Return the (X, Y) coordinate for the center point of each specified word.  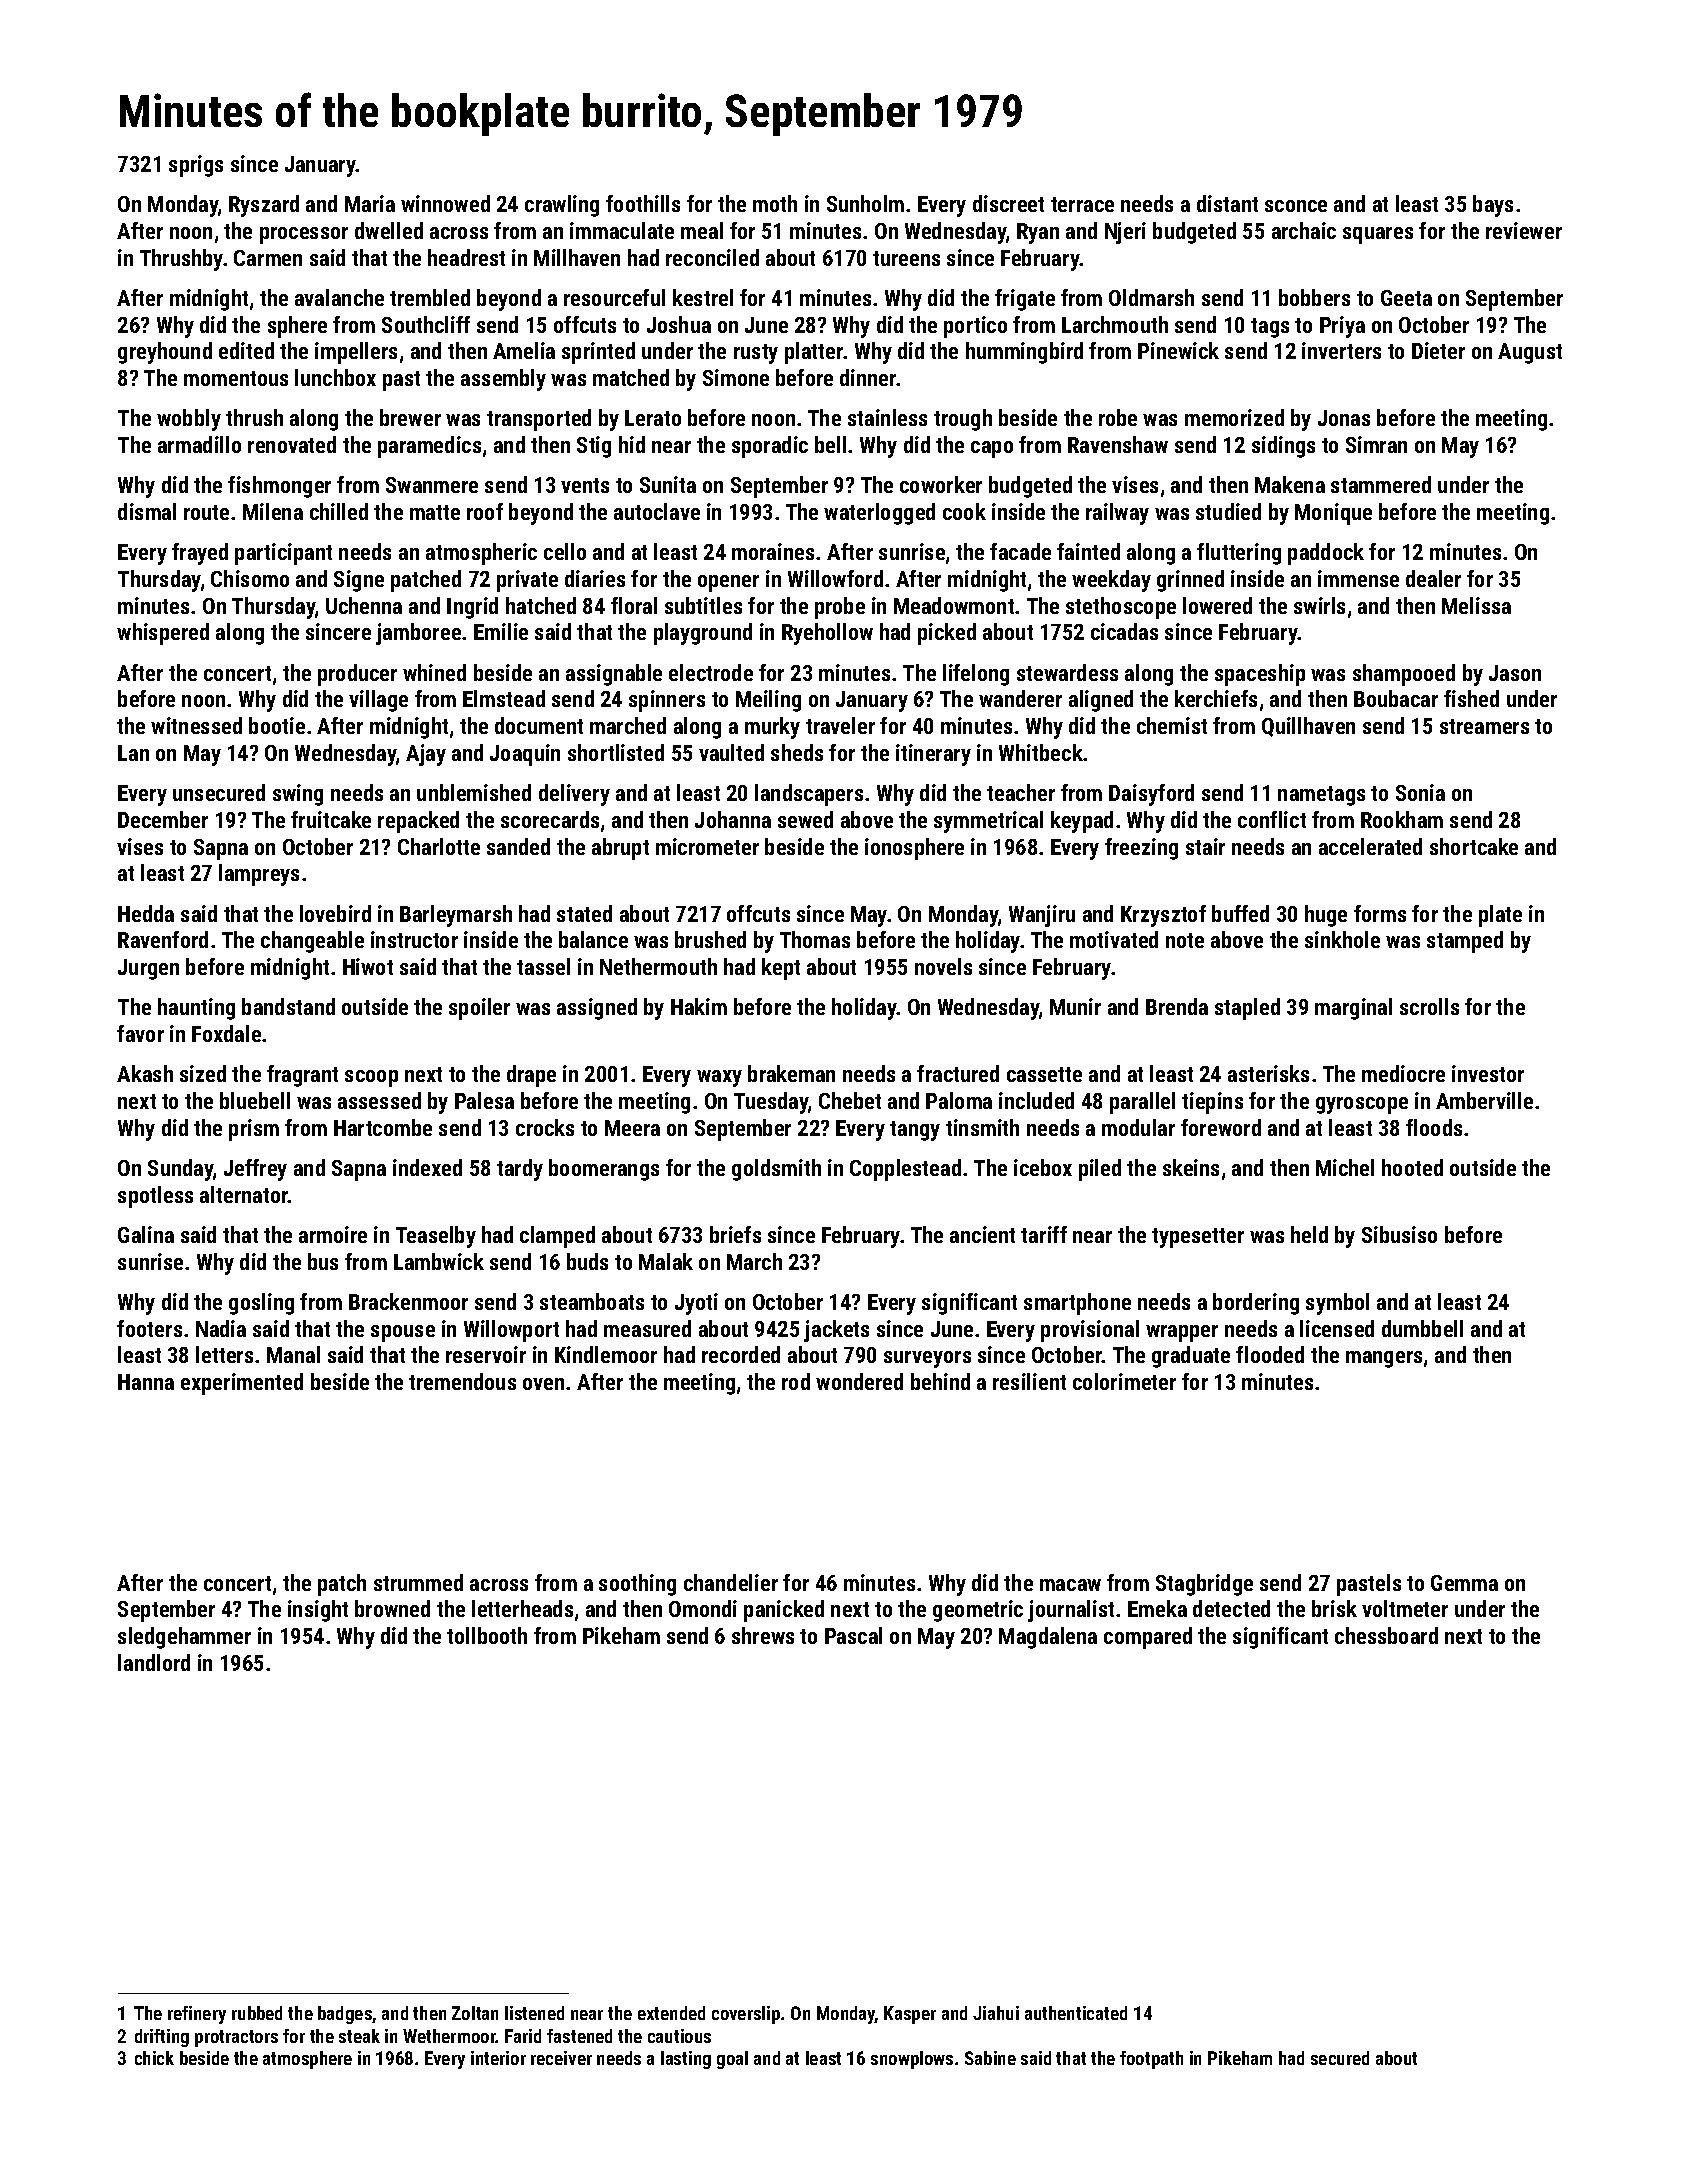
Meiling (768, 701)
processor (304, 235)
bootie (277, 725)
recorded (741, 1354)
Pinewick (1178, 350)
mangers (1384, 1359)
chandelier (731, 1582)
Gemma (1464, 1583)
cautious (679, 2036)
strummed (418, 1582)
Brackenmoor (408, 1301)
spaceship (1260, 675)
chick (154, 2058)
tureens (906, 258)
